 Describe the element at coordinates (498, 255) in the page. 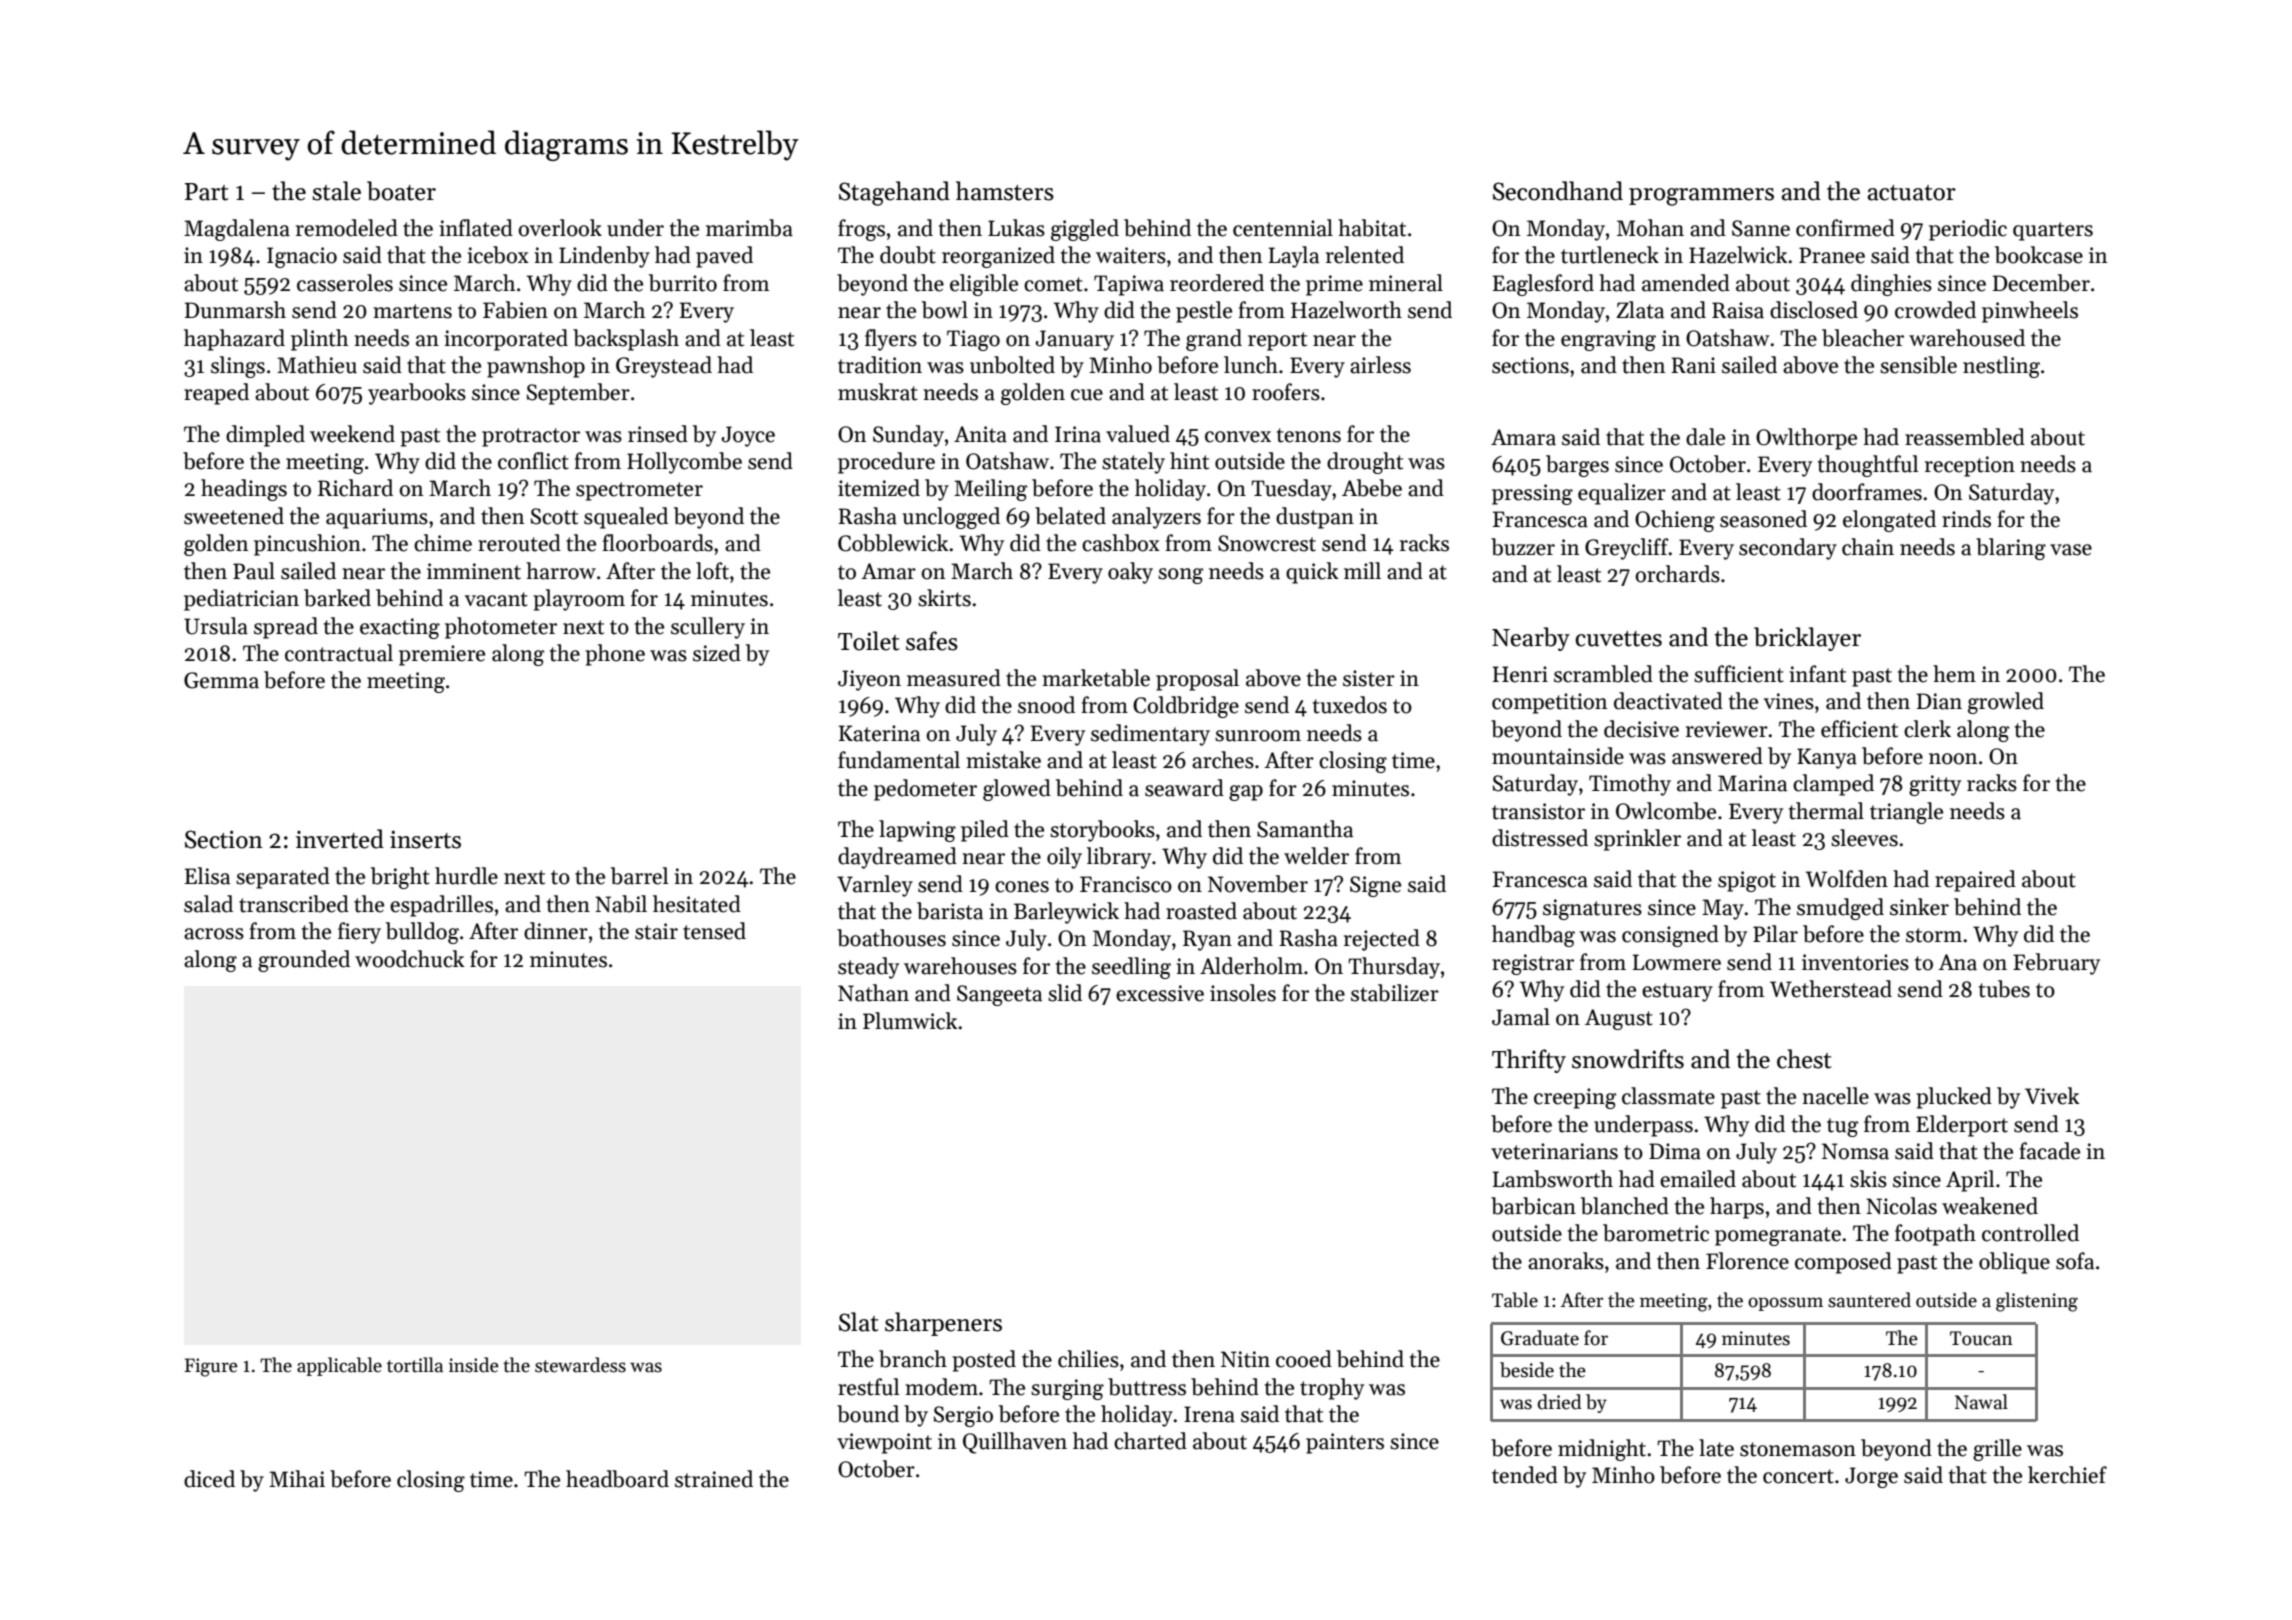

I see `icebox` at that location.
